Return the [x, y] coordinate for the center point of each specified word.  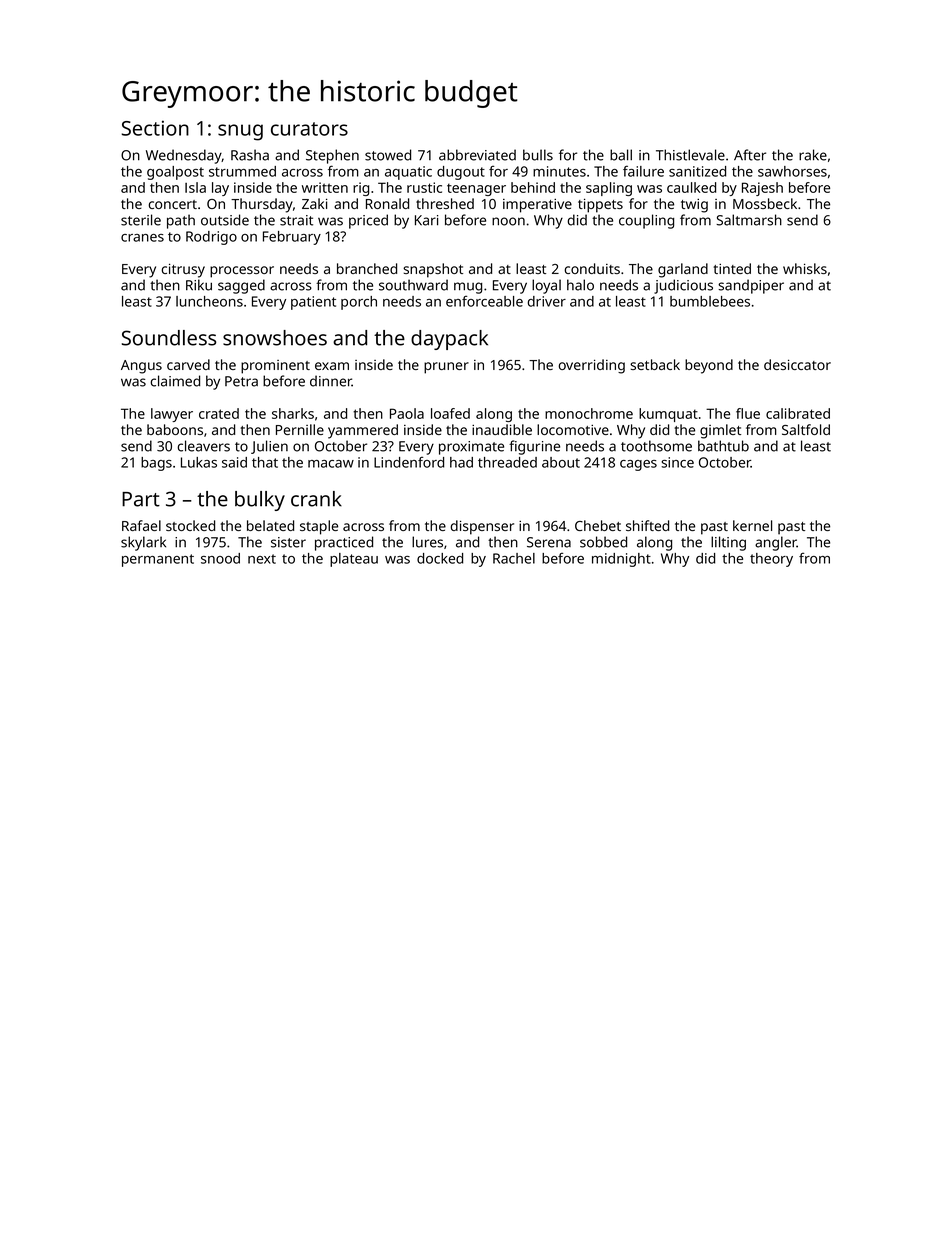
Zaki [314, 203]
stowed [388, 155]
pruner [446, 368]
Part [141, 499]
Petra [241, 381]
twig [694, 206]
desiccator [797, 364]
